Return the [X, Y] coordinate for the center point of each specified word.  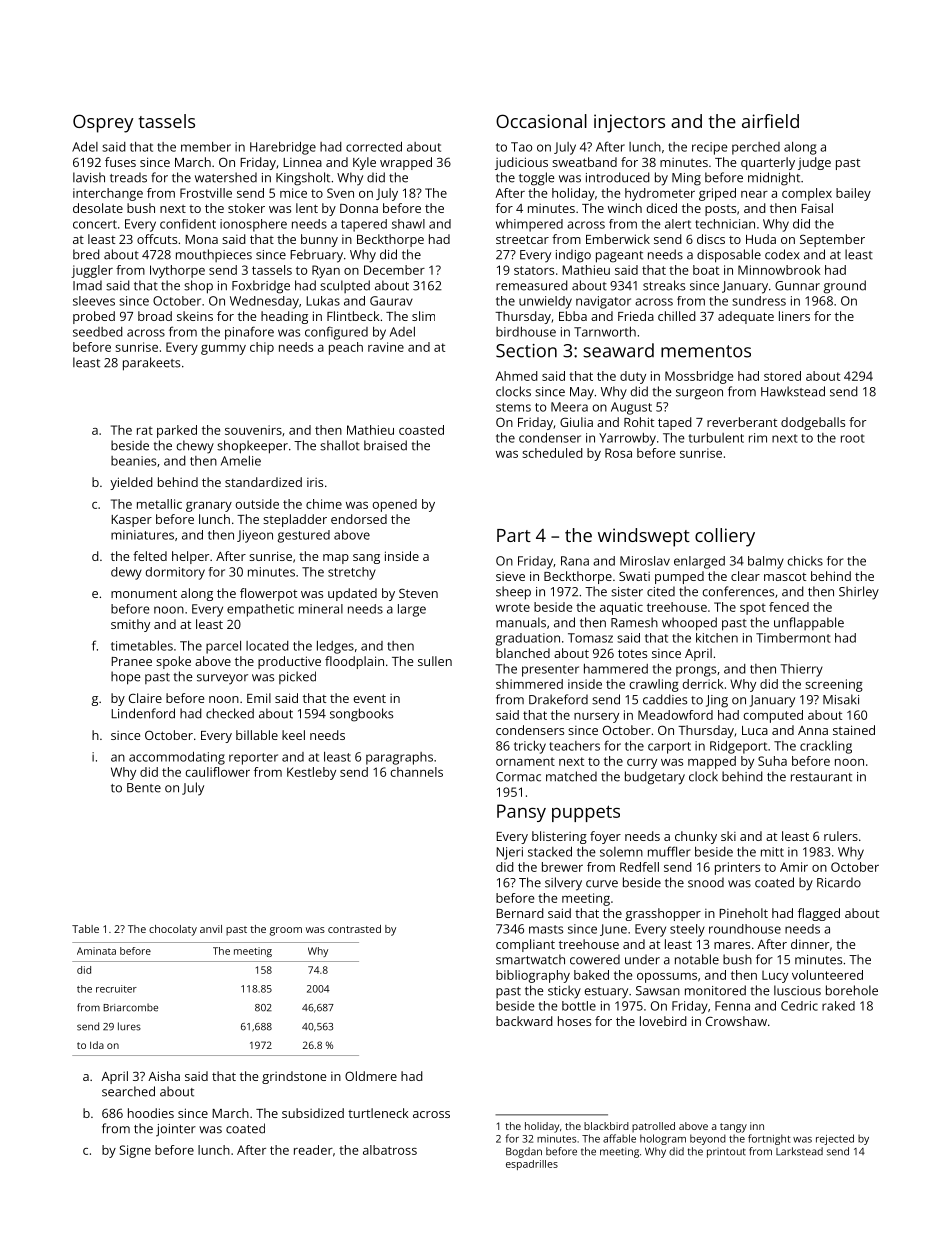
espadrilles [532, 1165]
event [369, 698]
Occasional [541, 121]
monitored [715, 990]
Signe [135, 1151]
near [754, 194]
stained [854, 730]
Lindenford [143, 713]
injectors [629, 123]
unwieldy [545, 302]
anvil [211, 929]
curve [602, 884]
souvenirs [253, 430]
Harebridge [283, 148]
